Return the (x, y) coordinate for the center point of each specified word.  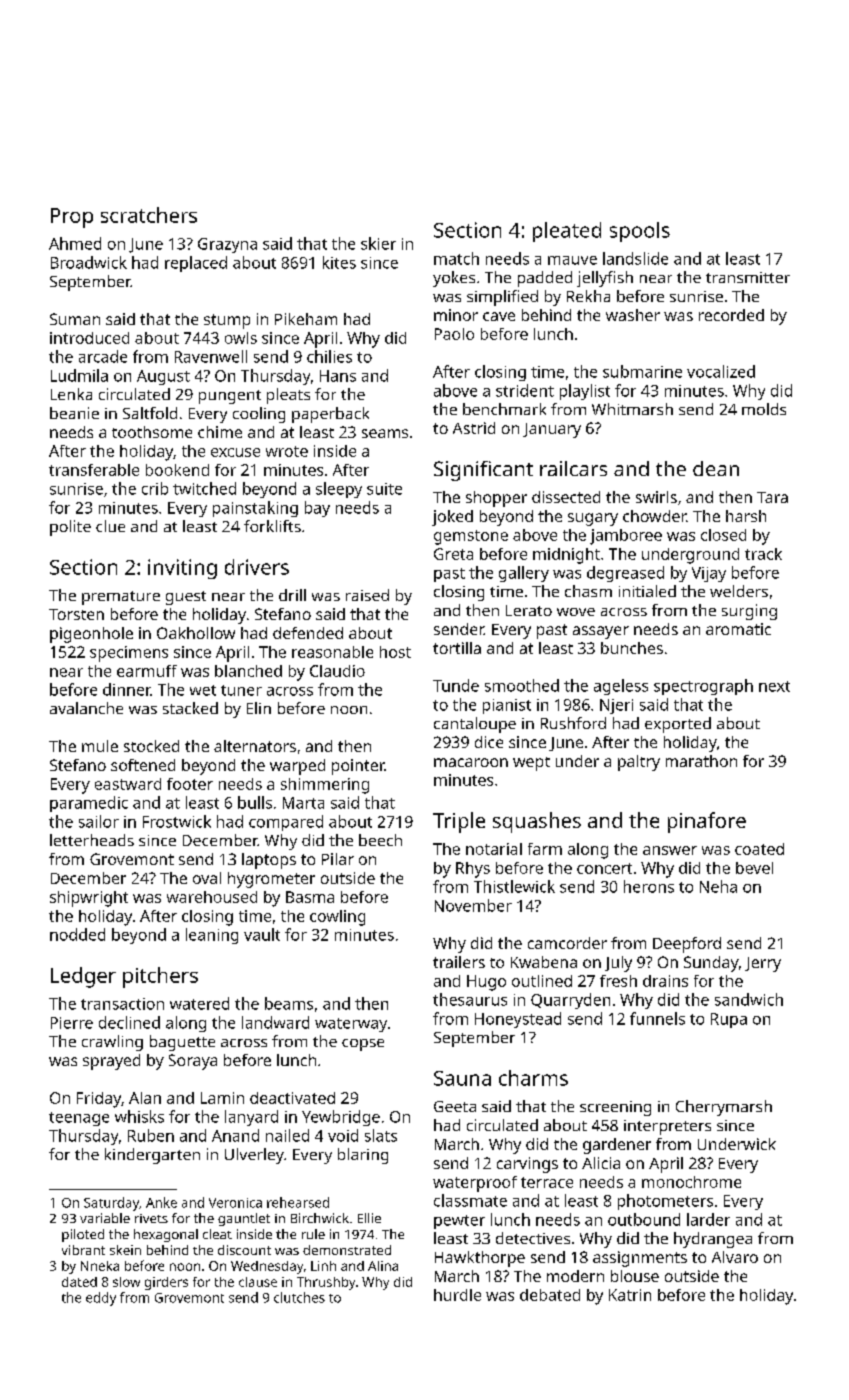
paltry (639, 763)
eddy (101, 1299)
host (395, 652)
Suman (75, 319)
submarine (642, 371)
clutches (299, 1297)
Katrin (630, 1295)
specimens (129, 654)
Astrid (474, 428)
